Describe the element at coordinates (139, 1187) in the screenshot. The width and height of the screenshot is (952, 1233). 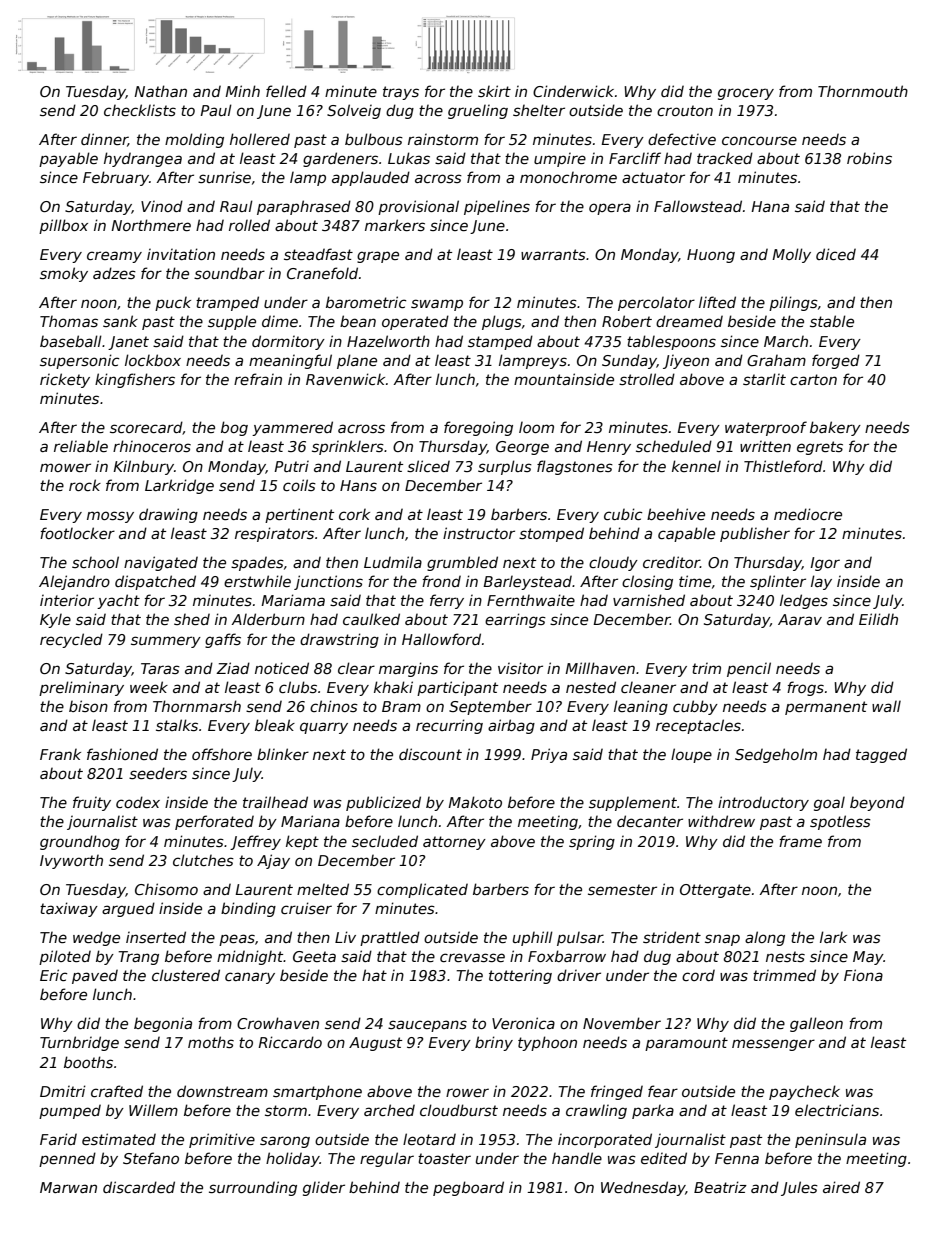
I see `discarded` at that location.
